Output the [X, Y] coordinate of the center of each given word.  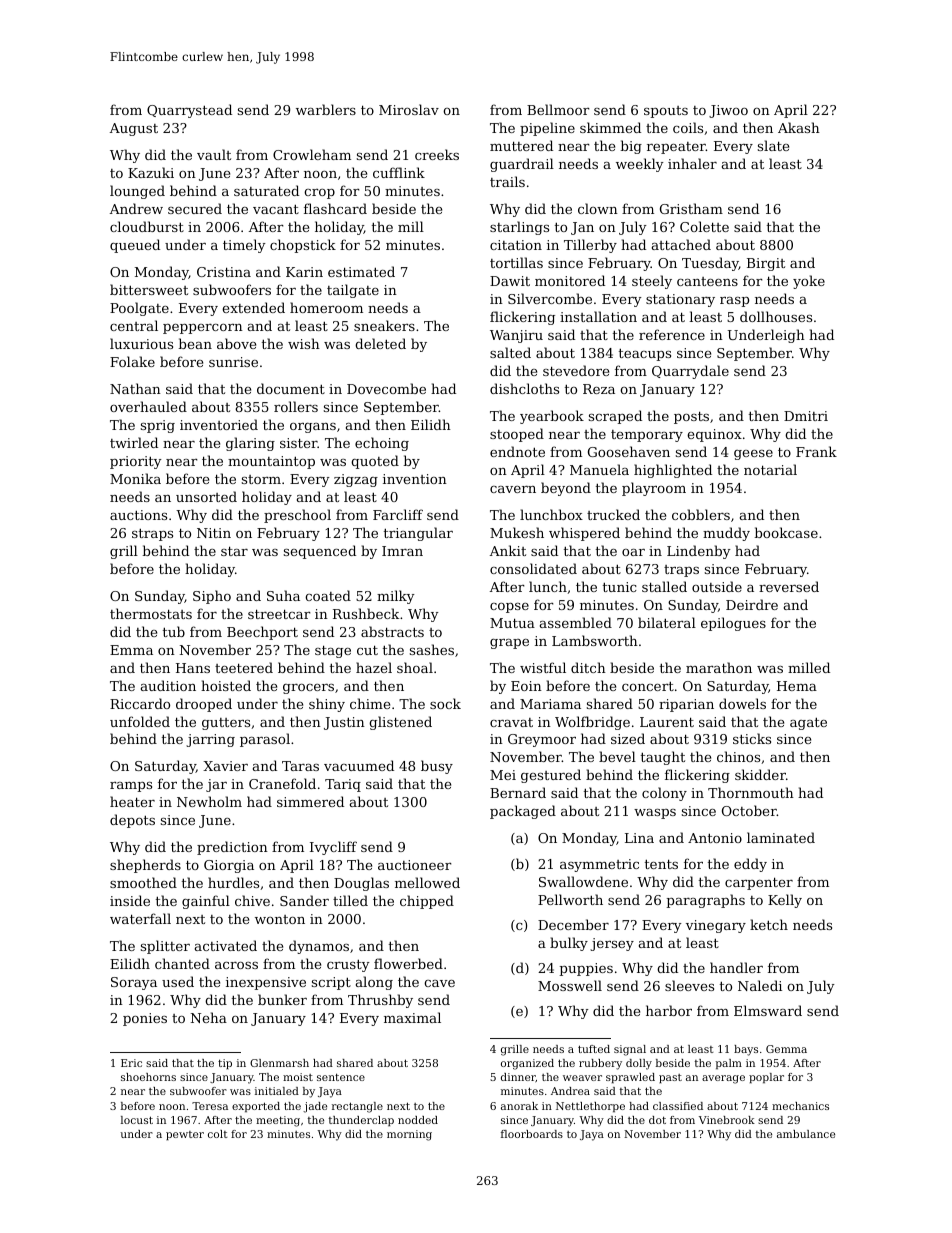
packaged [523, 812]
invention [415, 479]
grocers [308, 689]
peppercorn [203, 329]
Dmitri [806, 416]
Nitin [214, 533]
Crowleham [312, 154]
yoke [809, 282]
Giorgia [229, 866]
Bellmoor [558, 109]
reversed [789, 586]
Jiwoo [728, 111]
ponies [145, 1019]
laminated [781, 837]
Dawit [510, 281]
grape [509, 644]
